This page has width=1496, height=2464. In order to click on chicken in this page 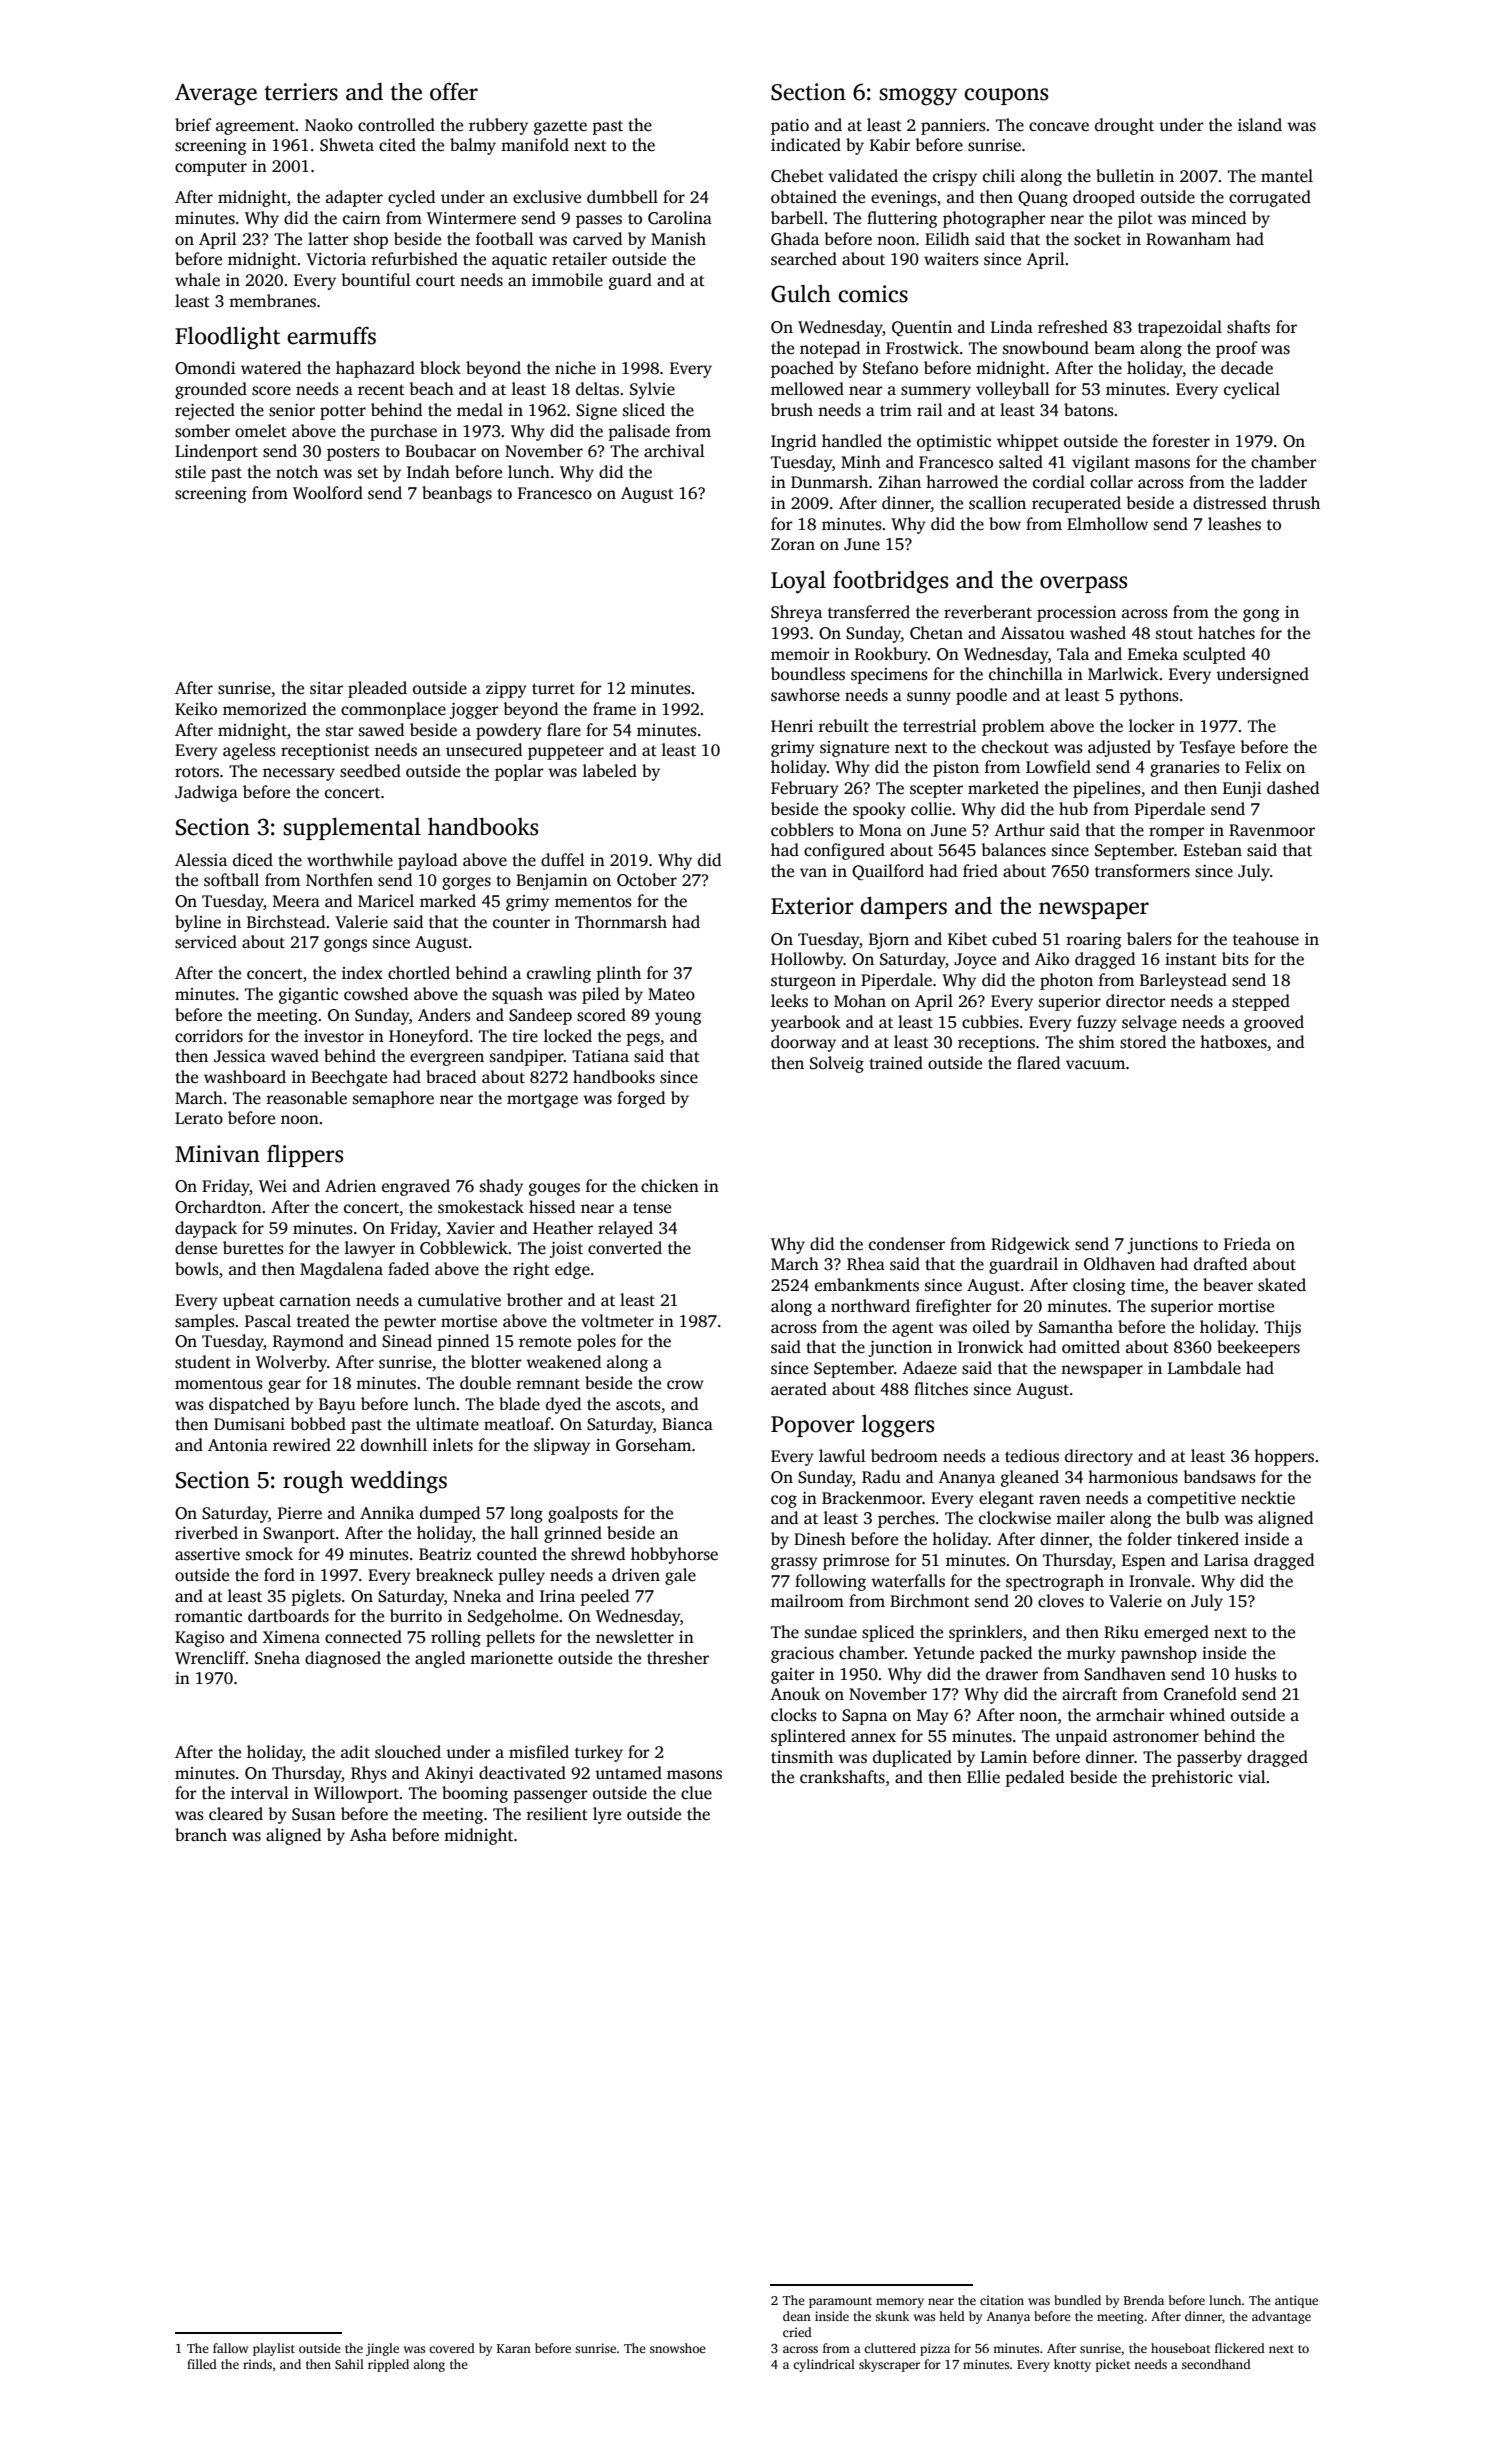, I will do `click(670, 1186)`.
